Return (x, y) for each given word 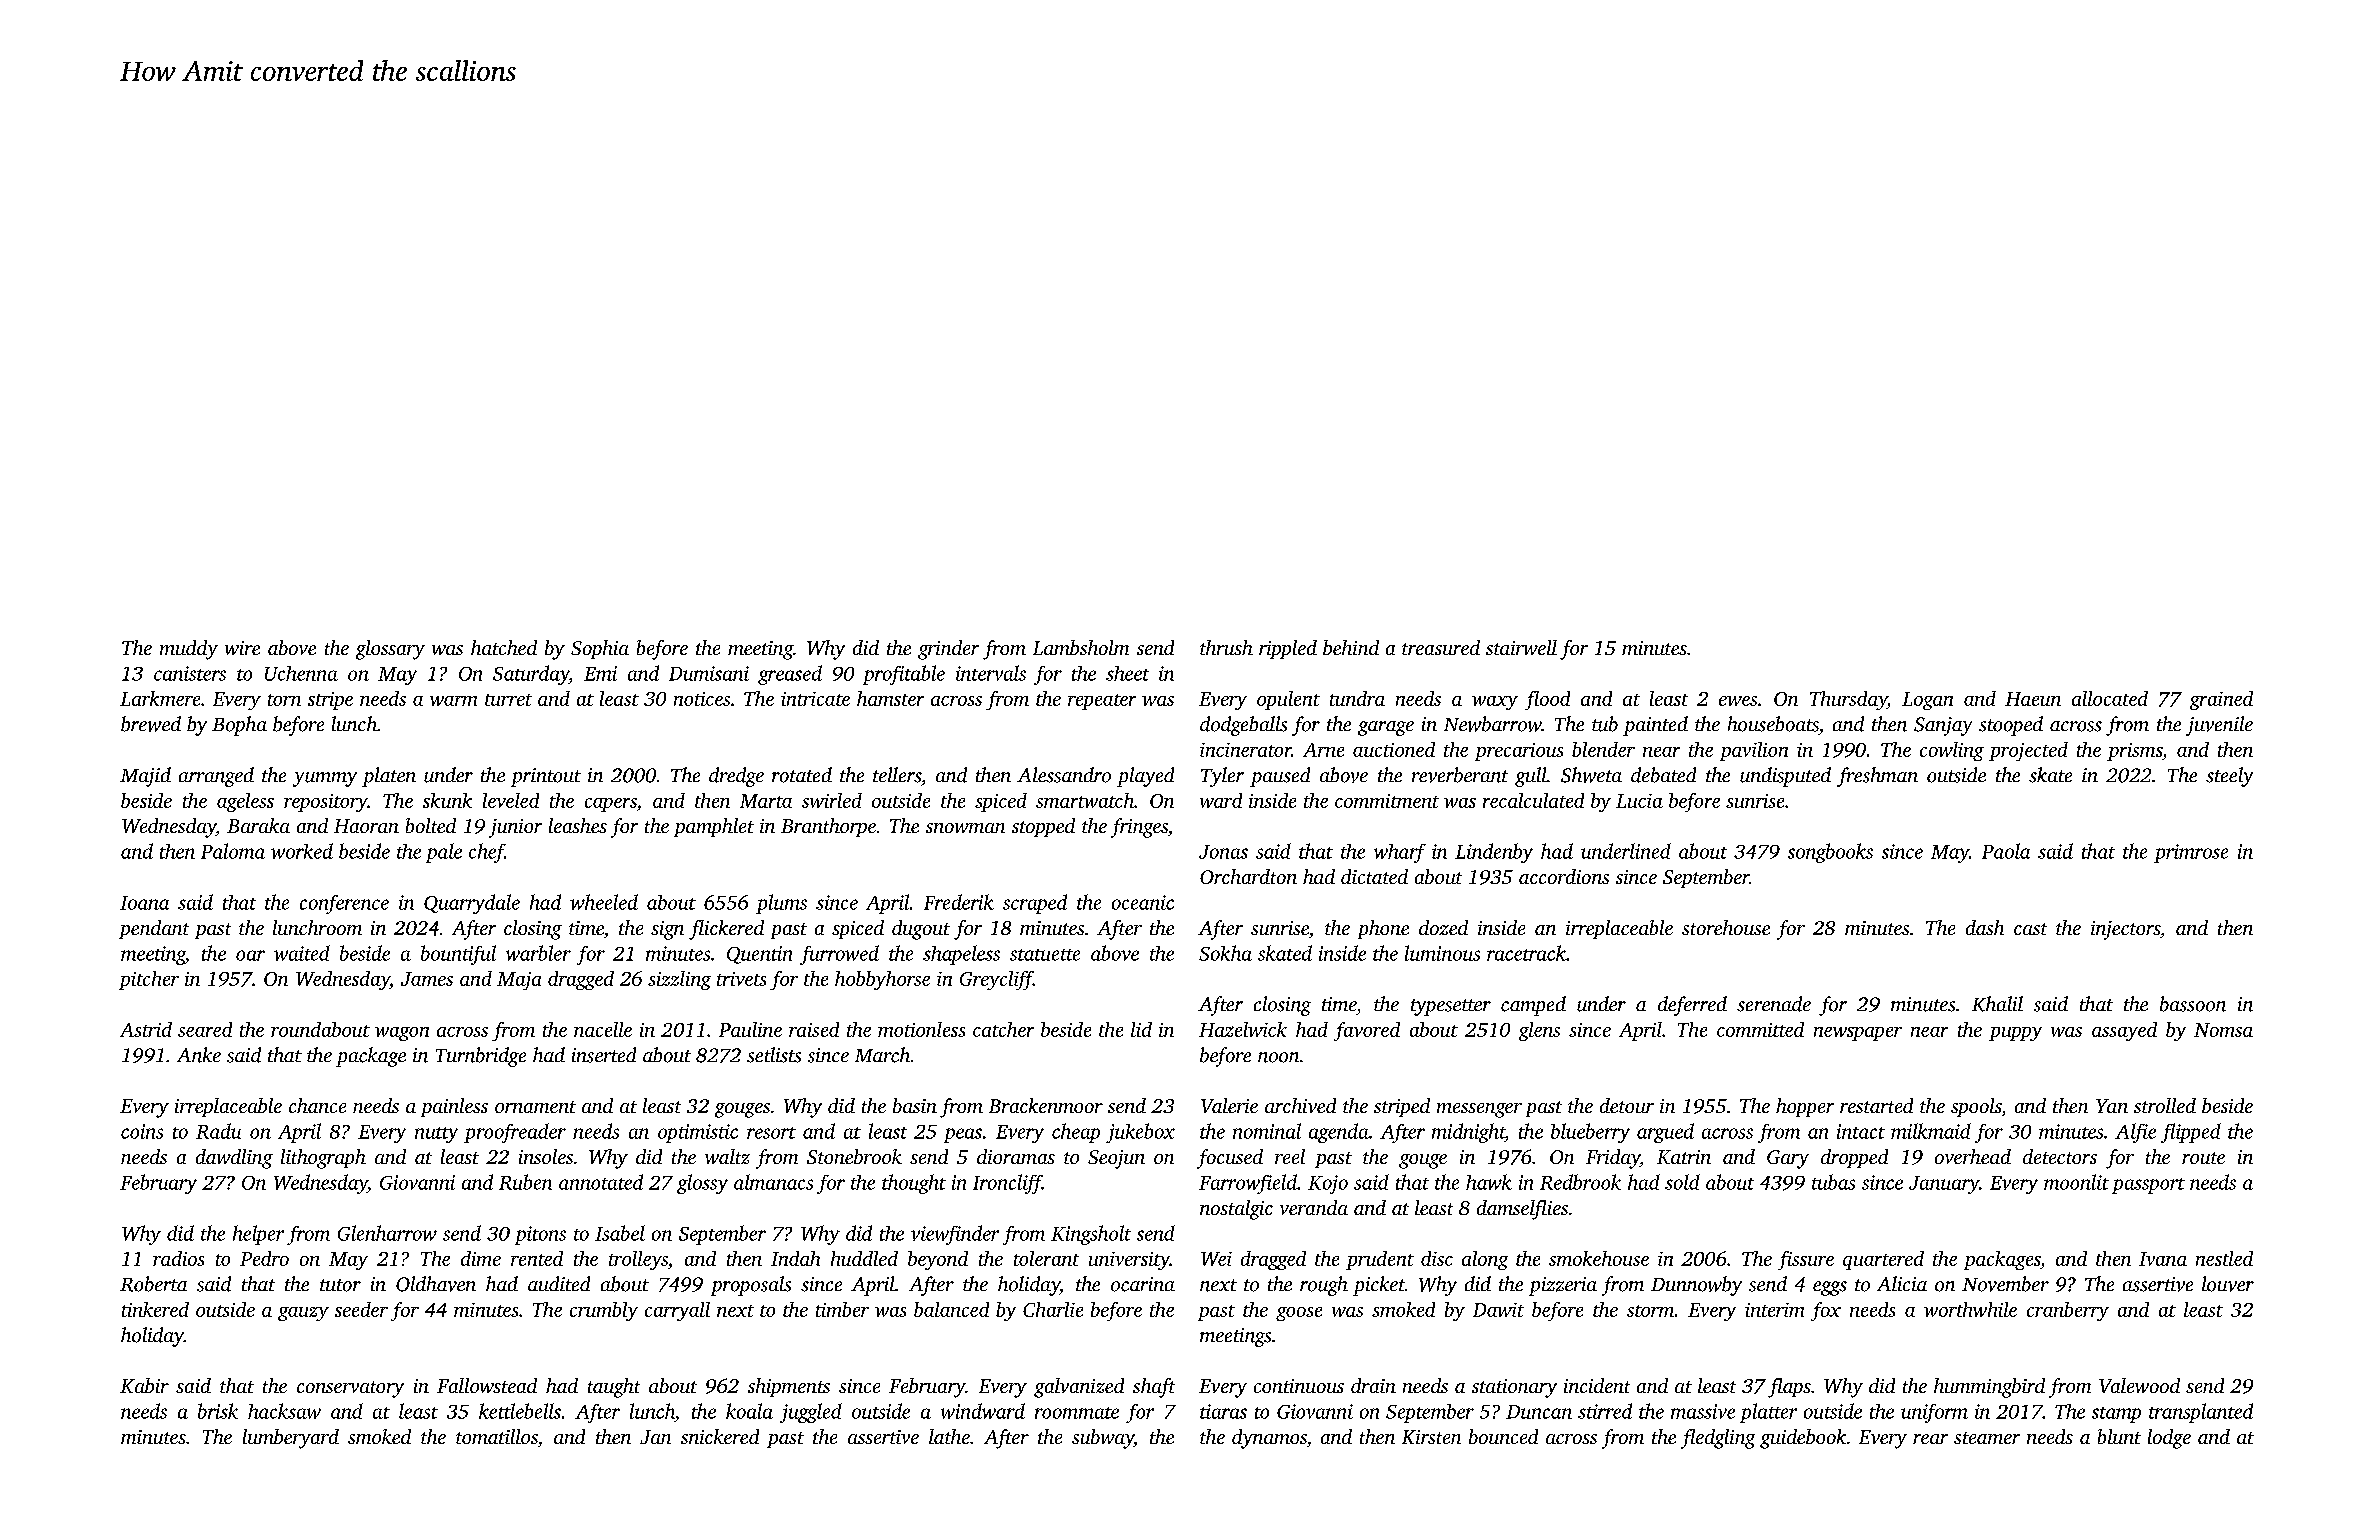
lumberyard (291, 1439)
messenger (1479, 1110)
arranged (216, 777)
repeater (1102, 702)
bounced (1503, 1436)
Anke (199, 1055)
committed (1760, 1029)
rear (1930, 1439)
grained (2221, 700)
